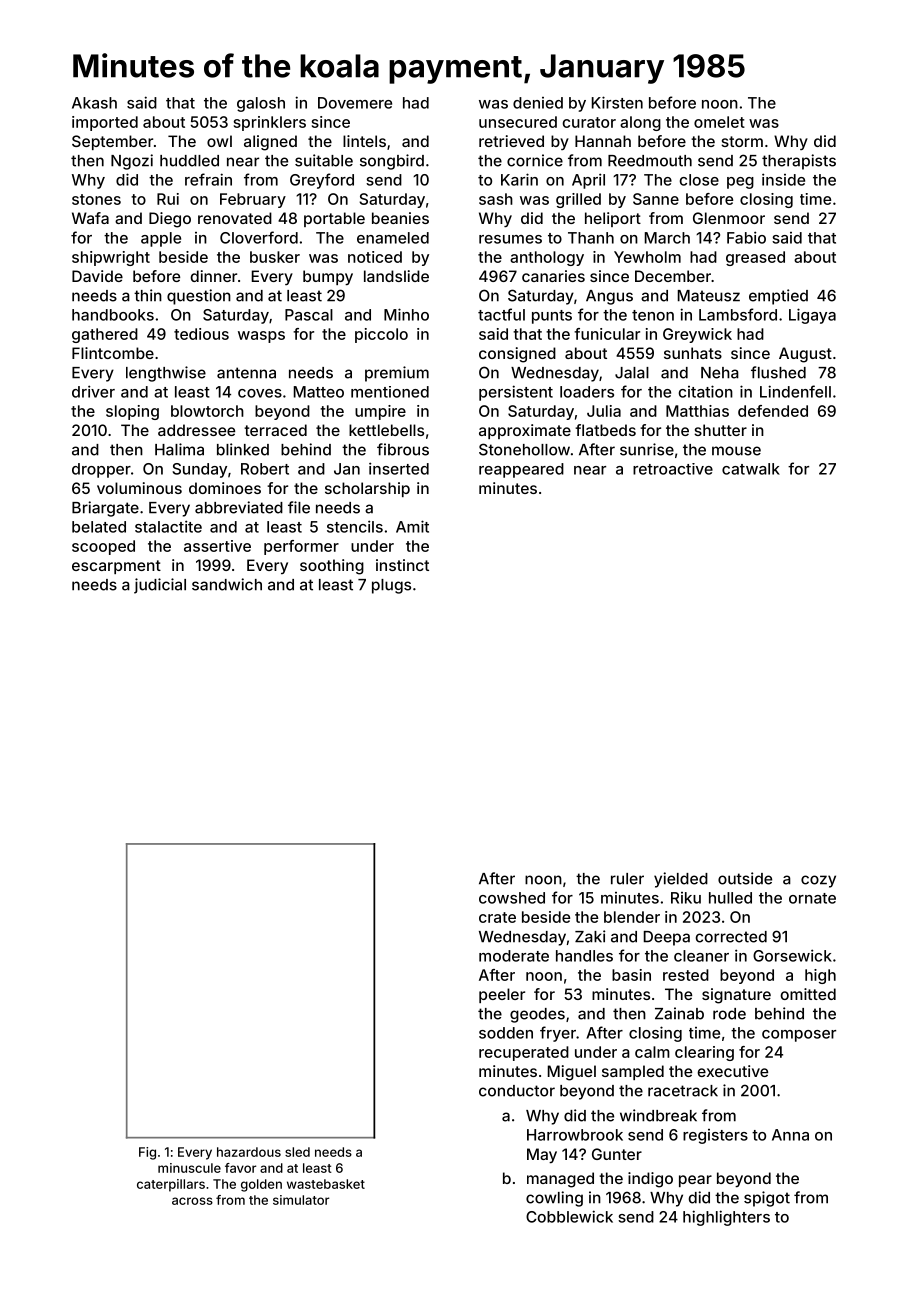 This page has width=908, height=1316. I want to click on Wafa, so click(90, 218).
